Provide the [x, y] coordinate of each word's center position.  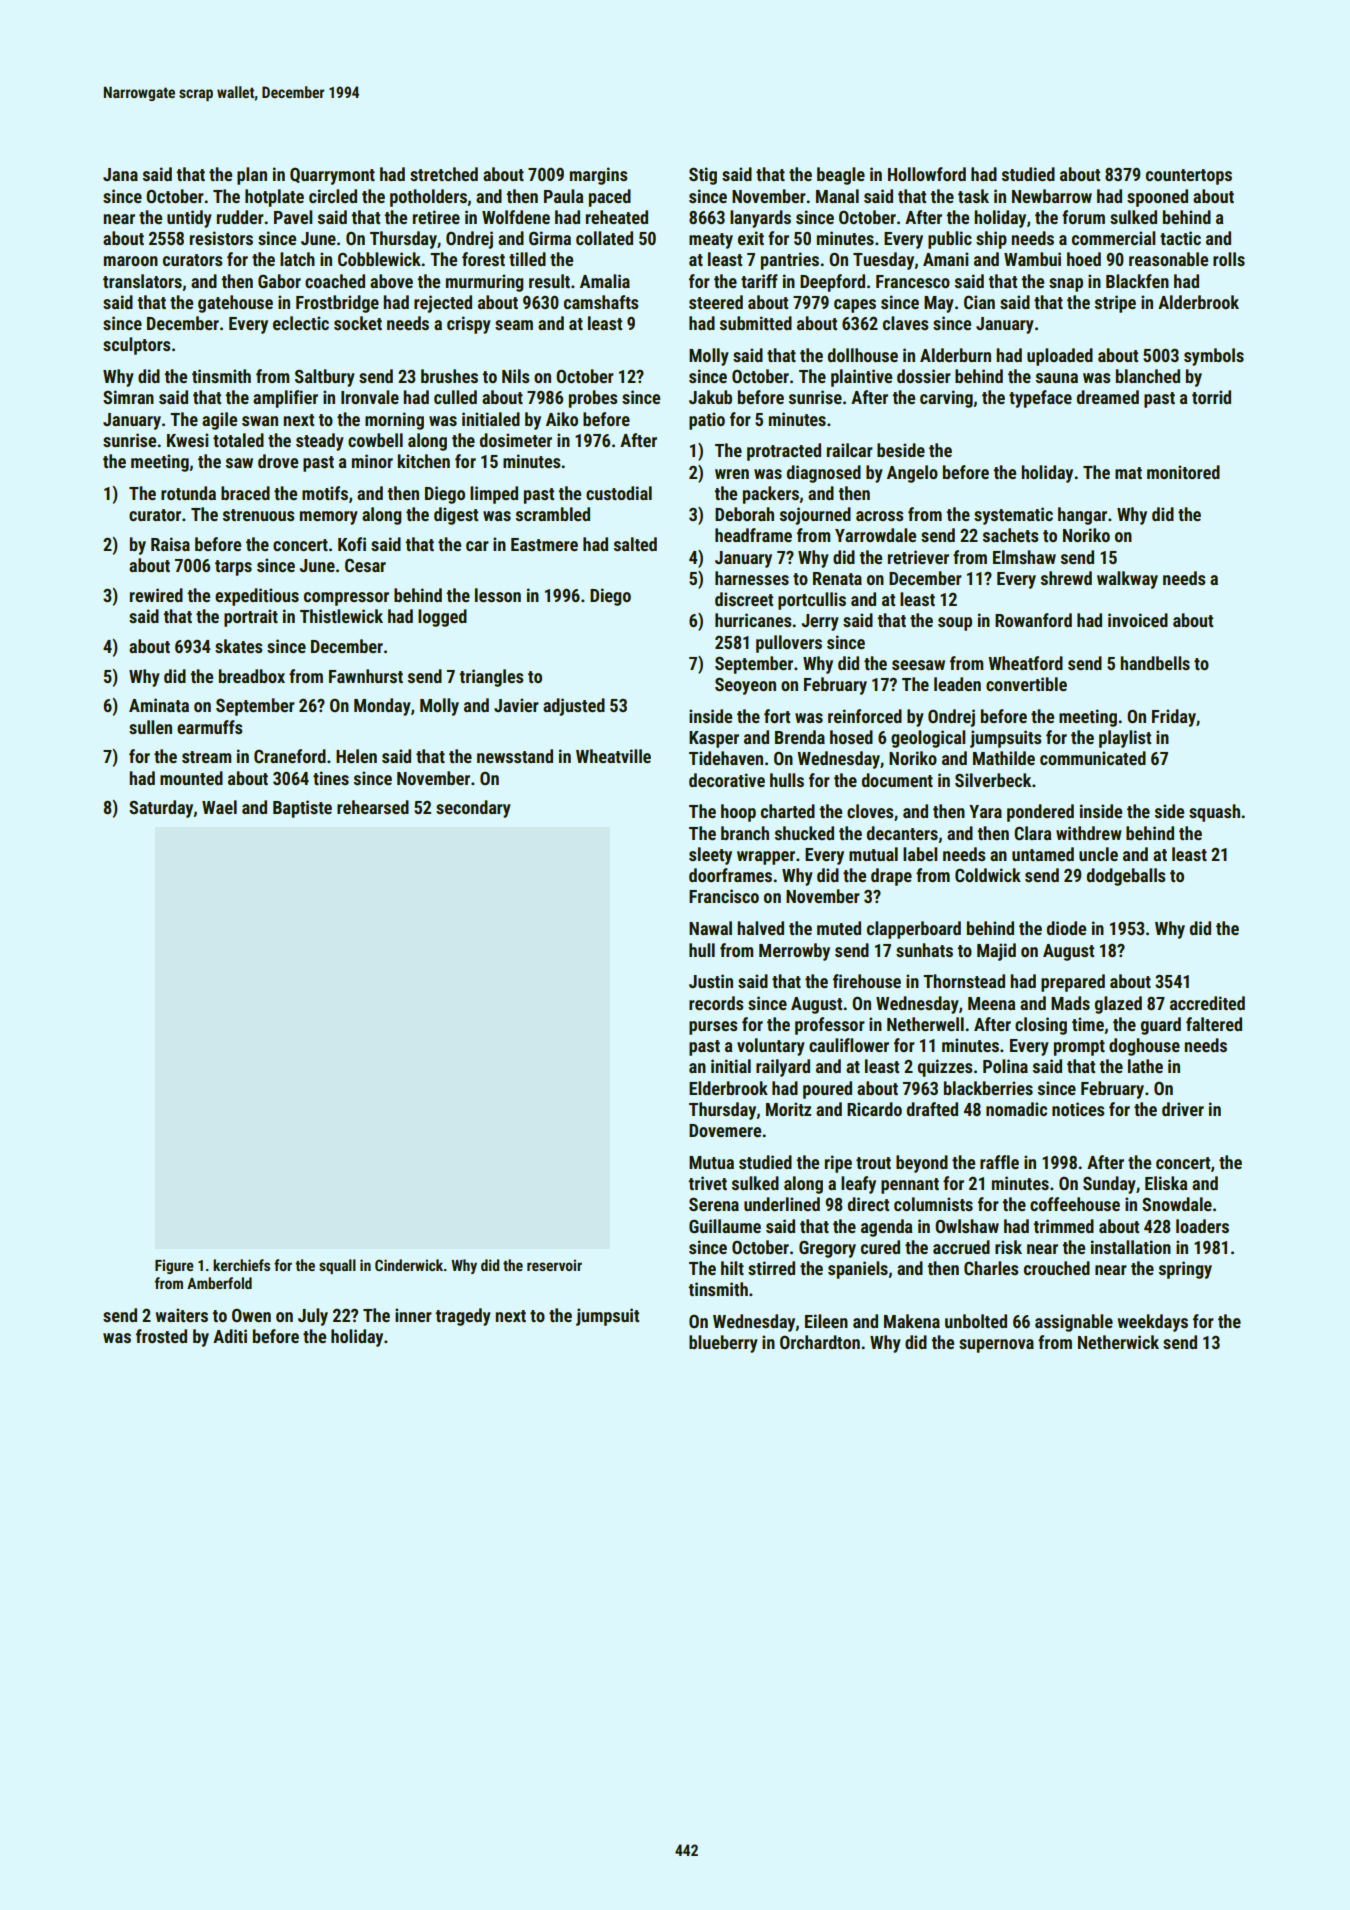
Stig [703, 176]
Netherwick [1118, 1342]
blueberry [723, 1344]
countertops [1189, 177]
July [313, 1317]
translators [142, 281]
